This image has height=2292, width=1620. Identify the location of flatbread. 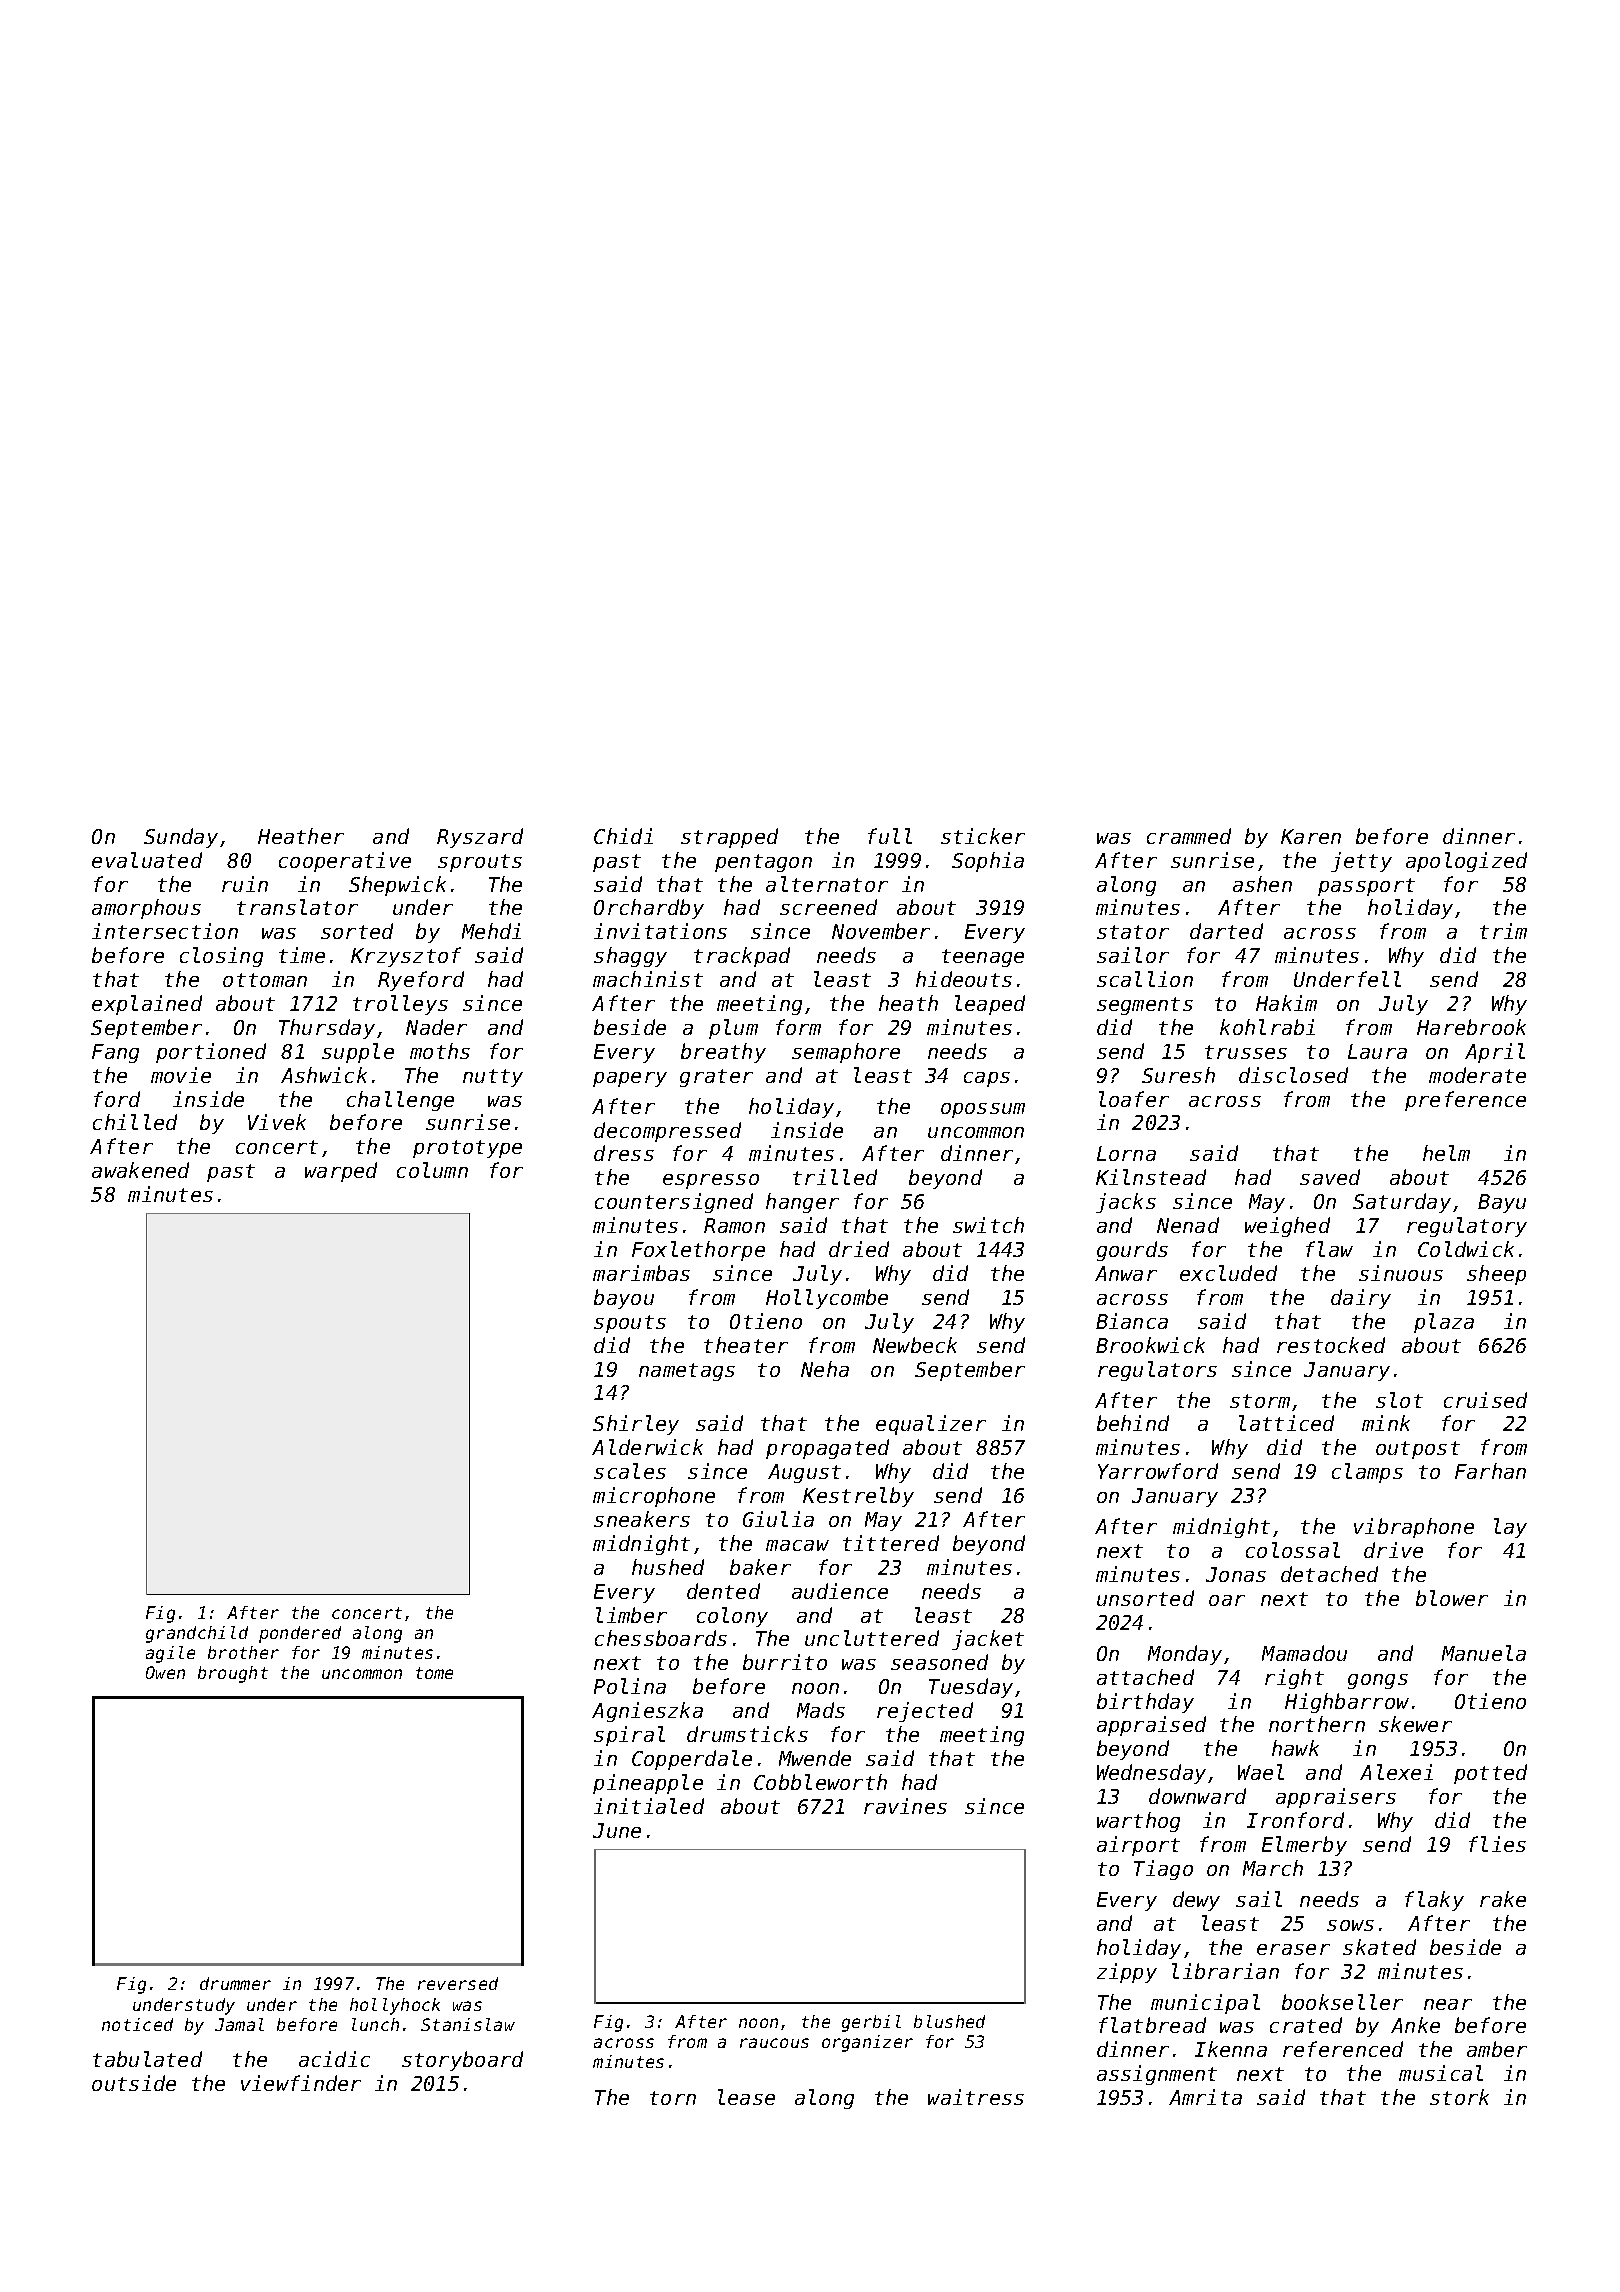
(1152, 2025).
